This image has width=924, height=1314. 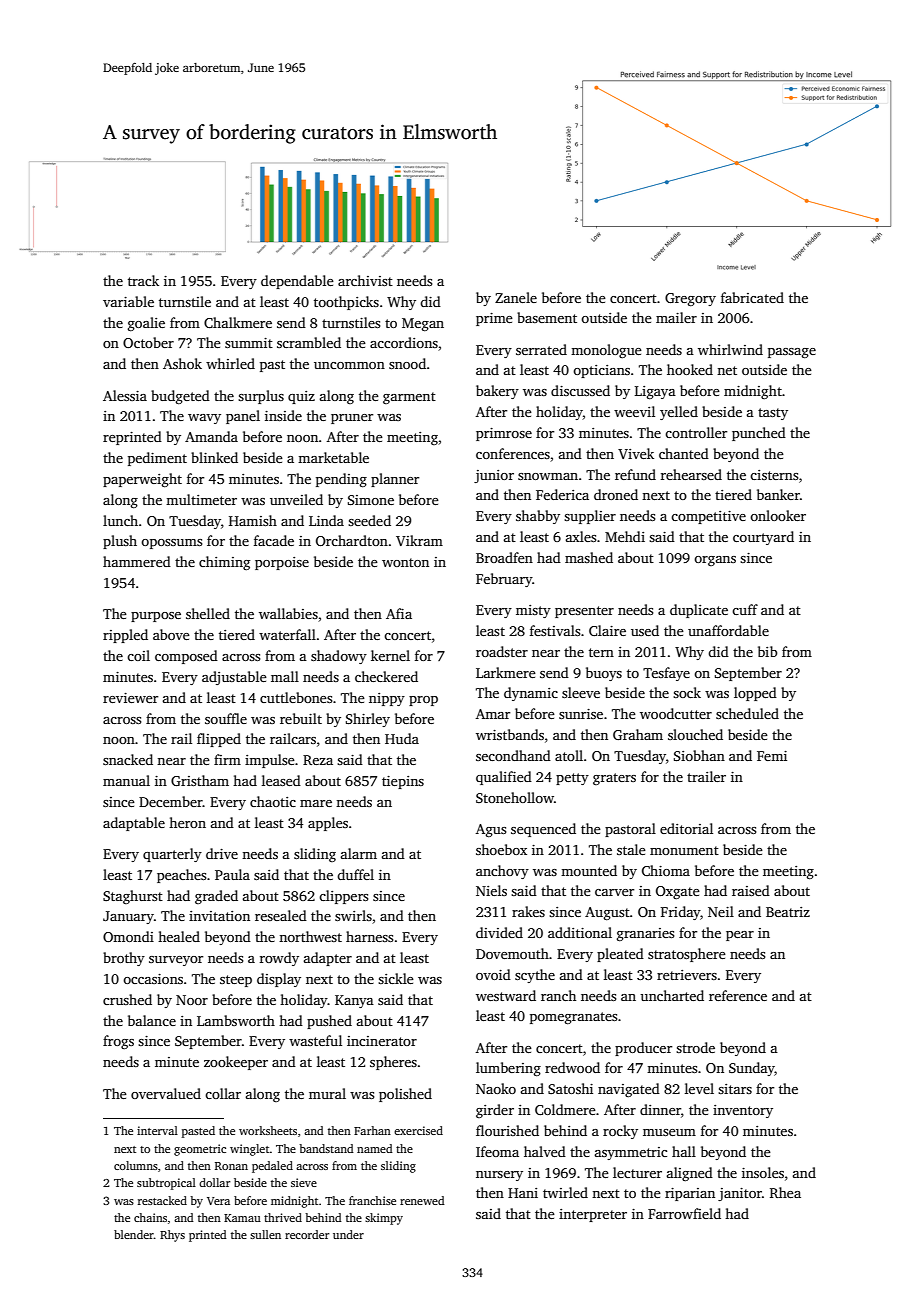 I want to click on columns, so click(x=136, y=1165).
